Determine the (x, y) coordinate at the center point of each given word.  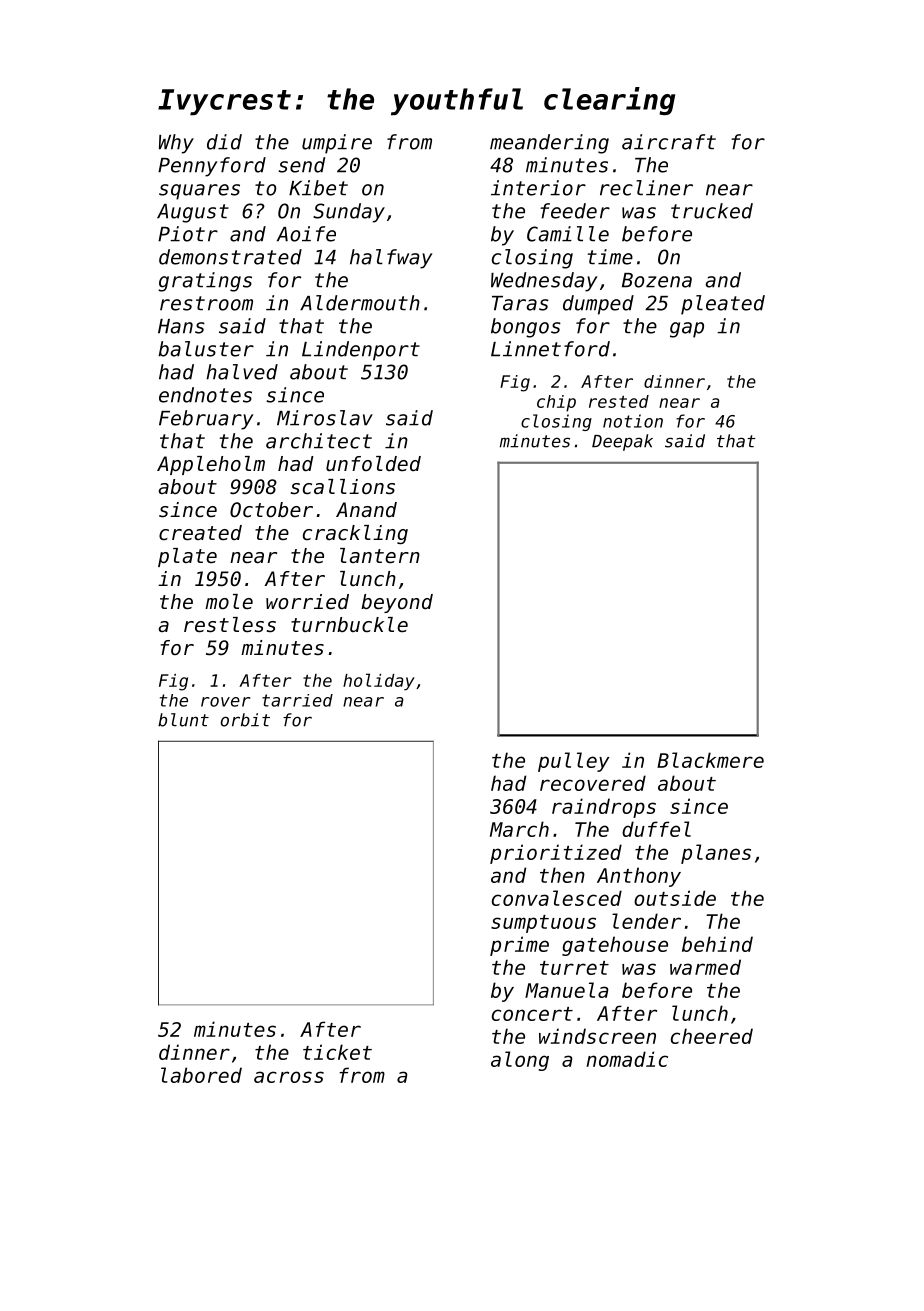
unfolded (373, 463)
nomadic (627, 1059)
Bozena (657, 280)
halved (242, 372)
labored (201, 1075)
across (289, 1077)
